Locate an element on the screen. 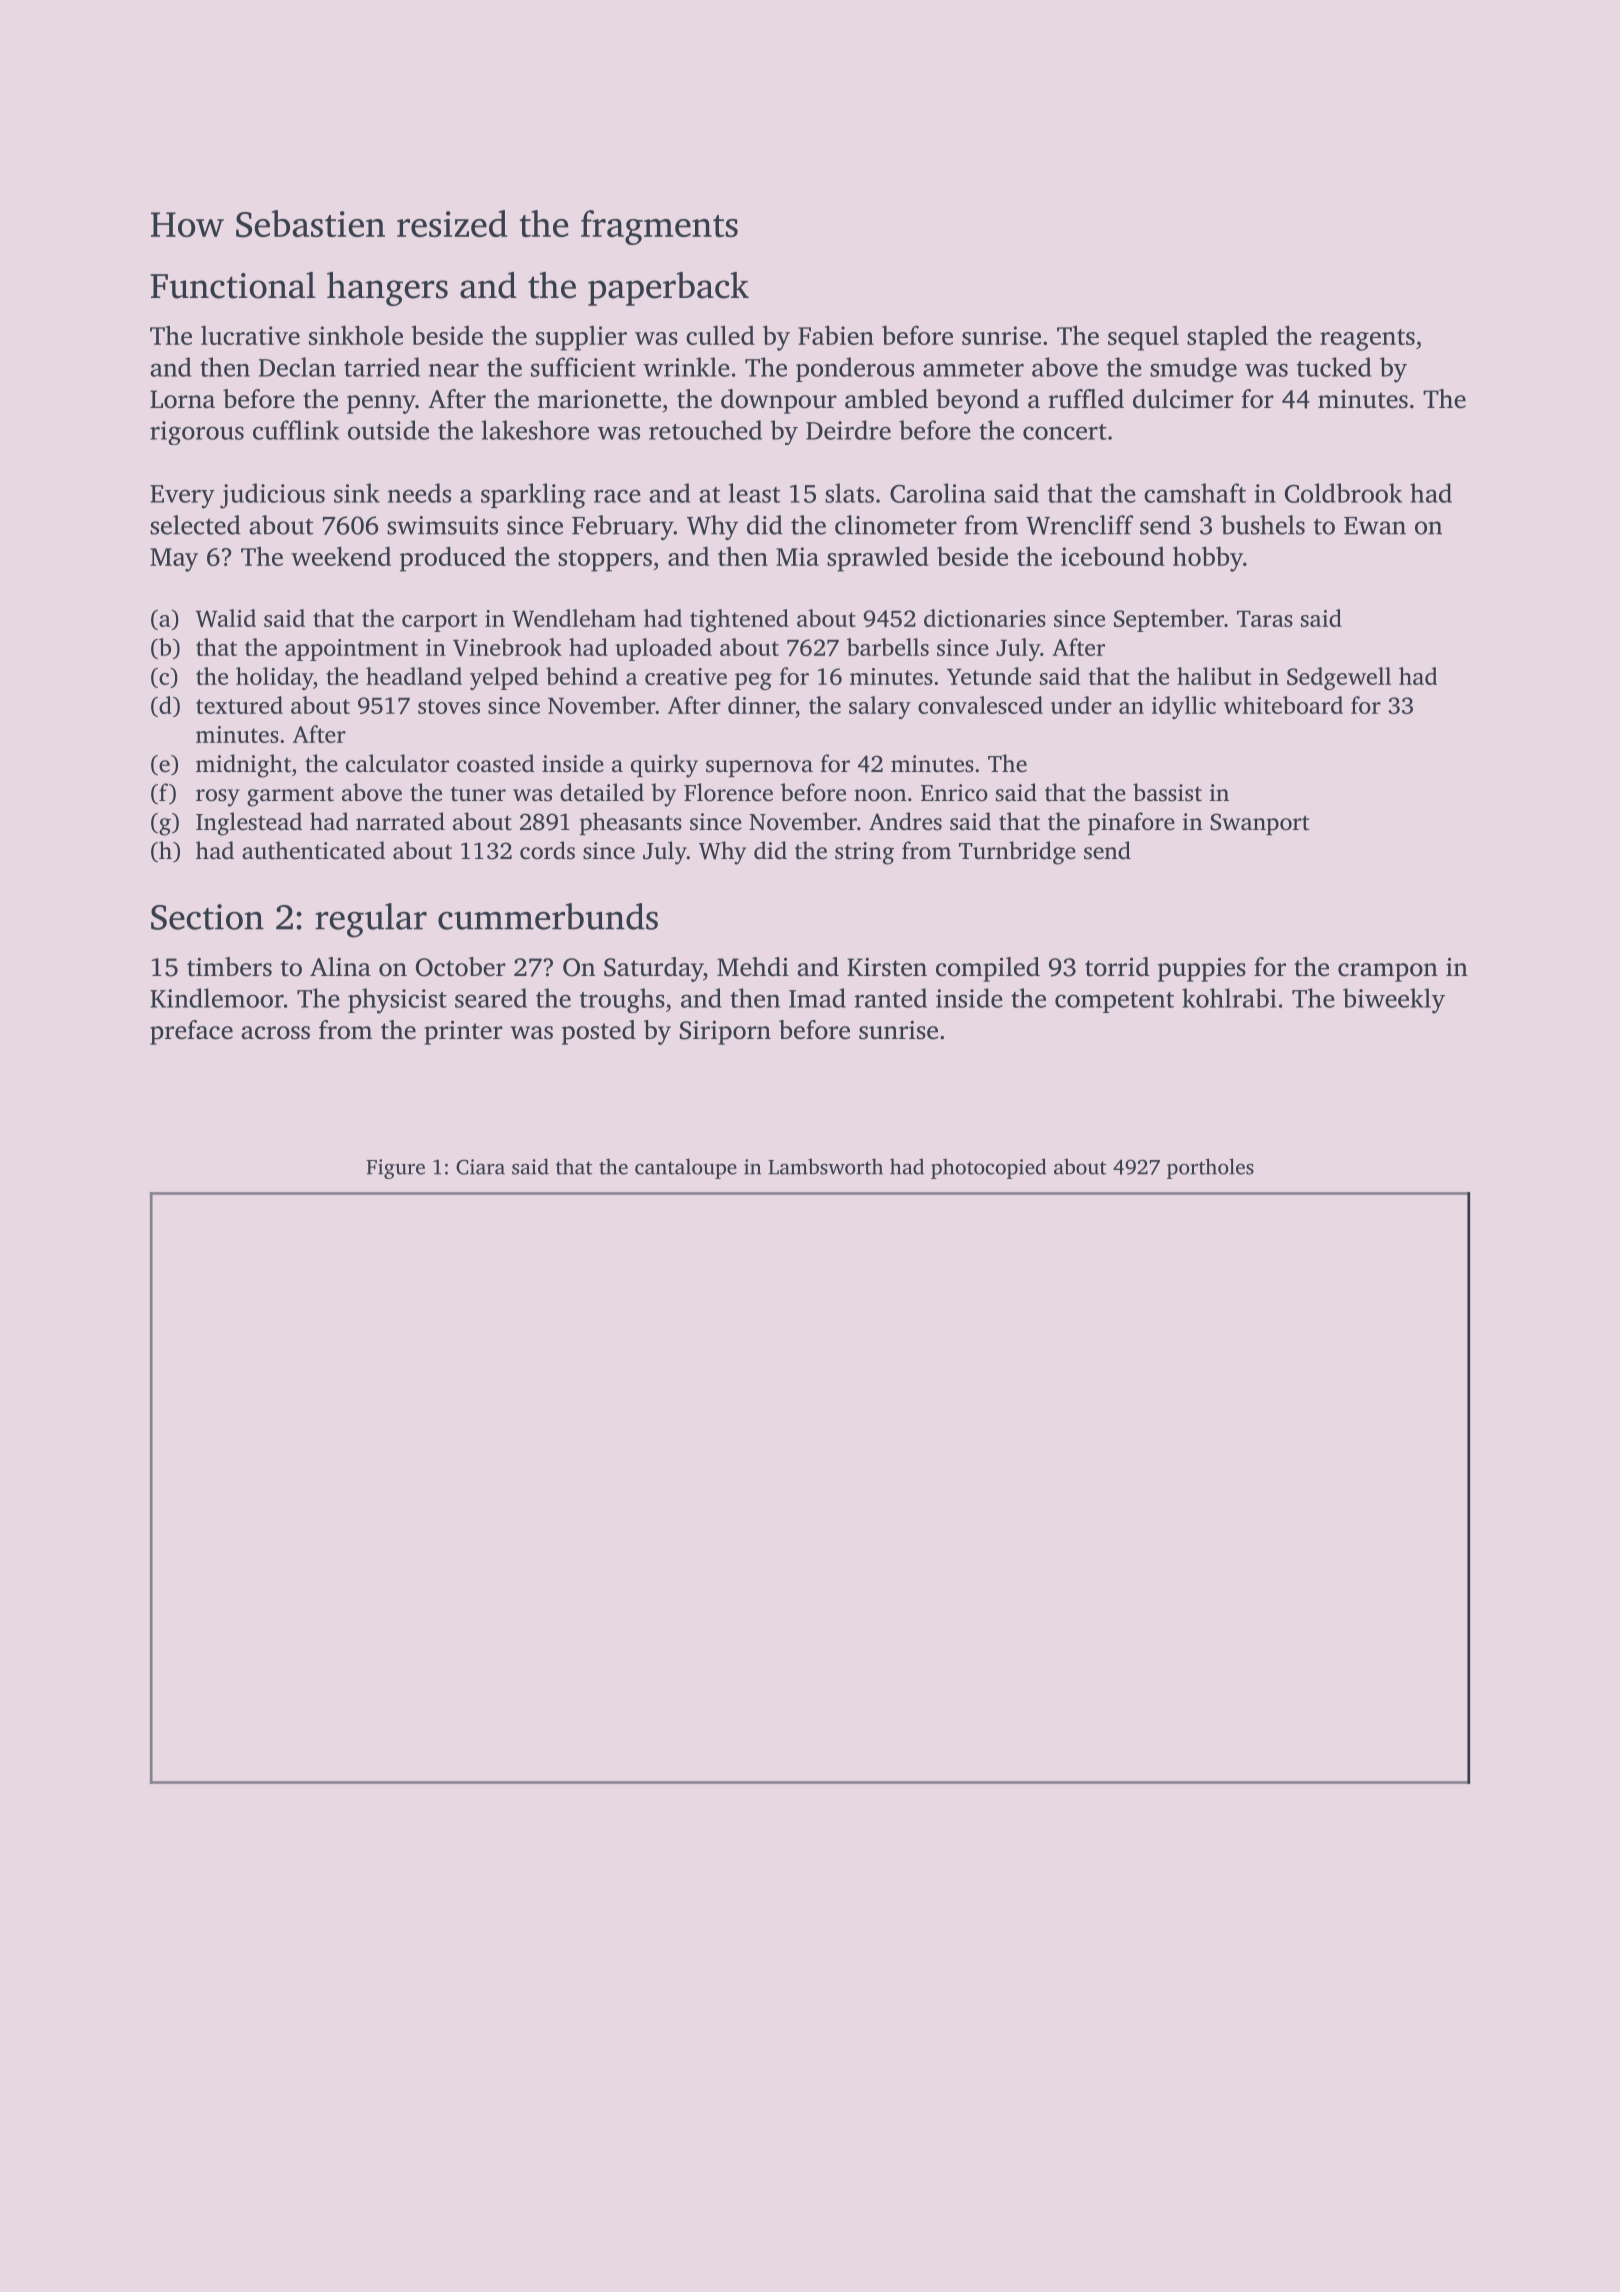  across is located at coordinates (275, 1033).
